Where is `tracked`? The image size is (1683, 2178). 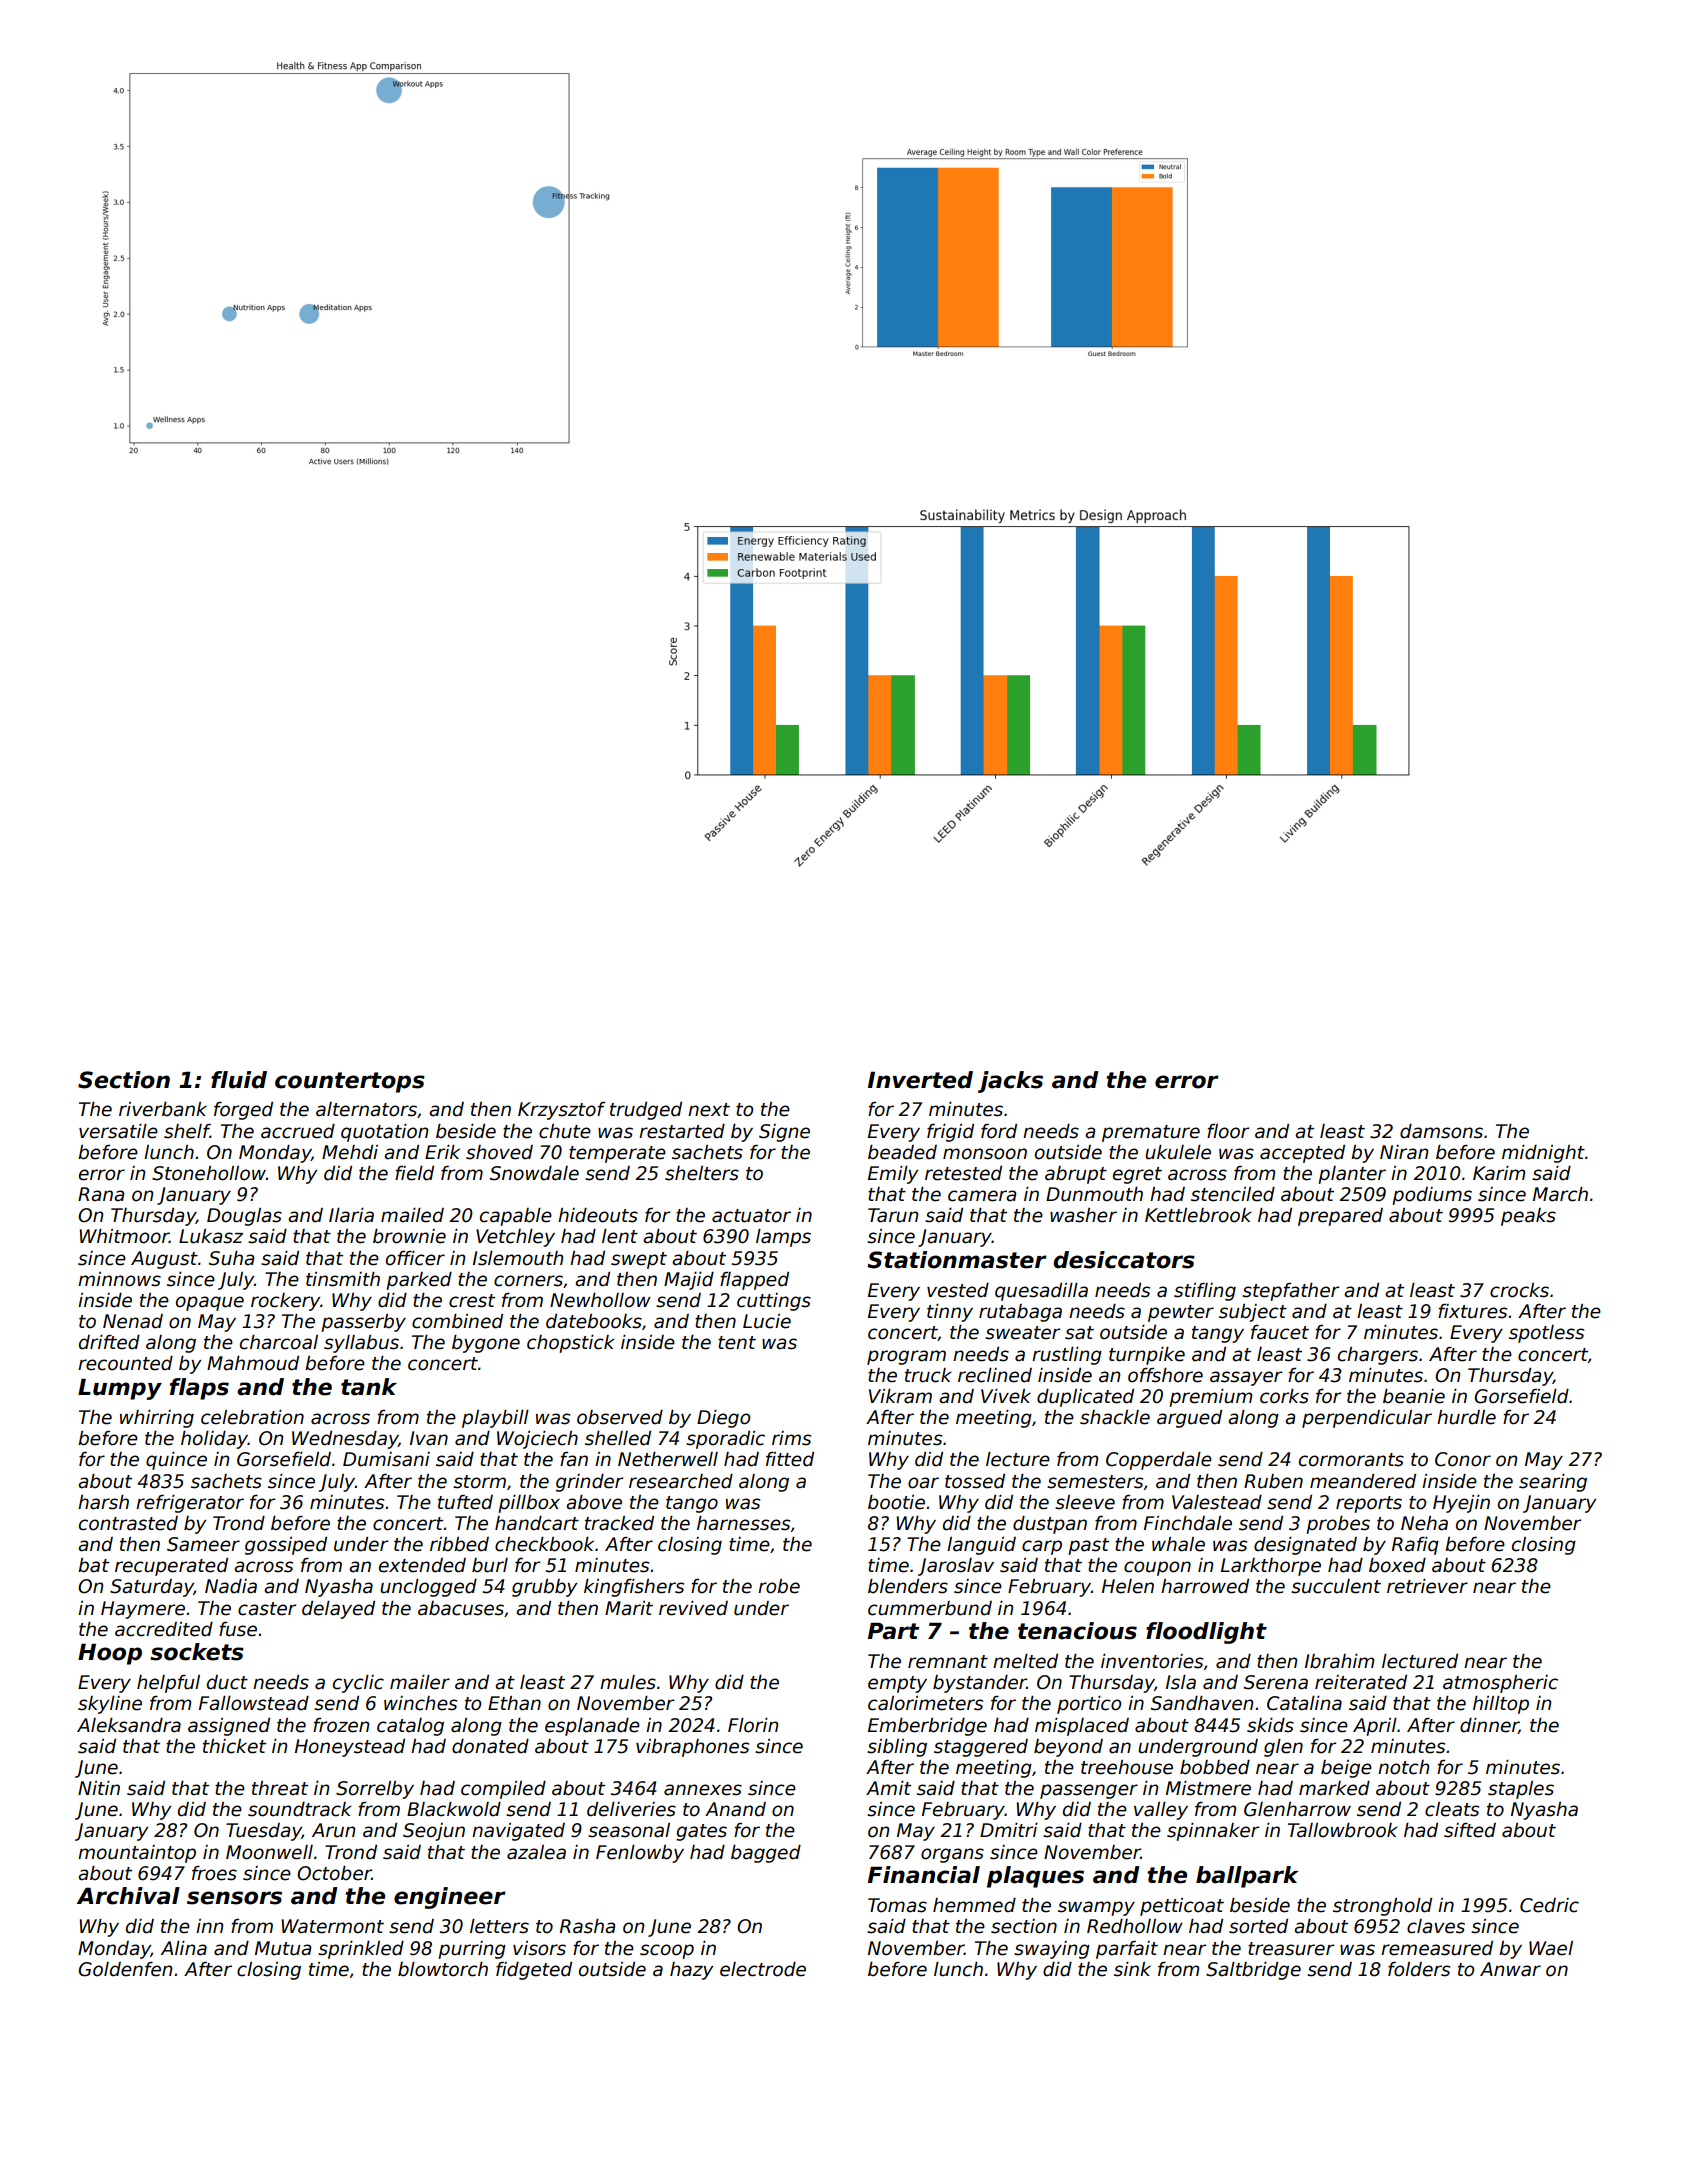 tracked is located at coordinates (619, 1523).
